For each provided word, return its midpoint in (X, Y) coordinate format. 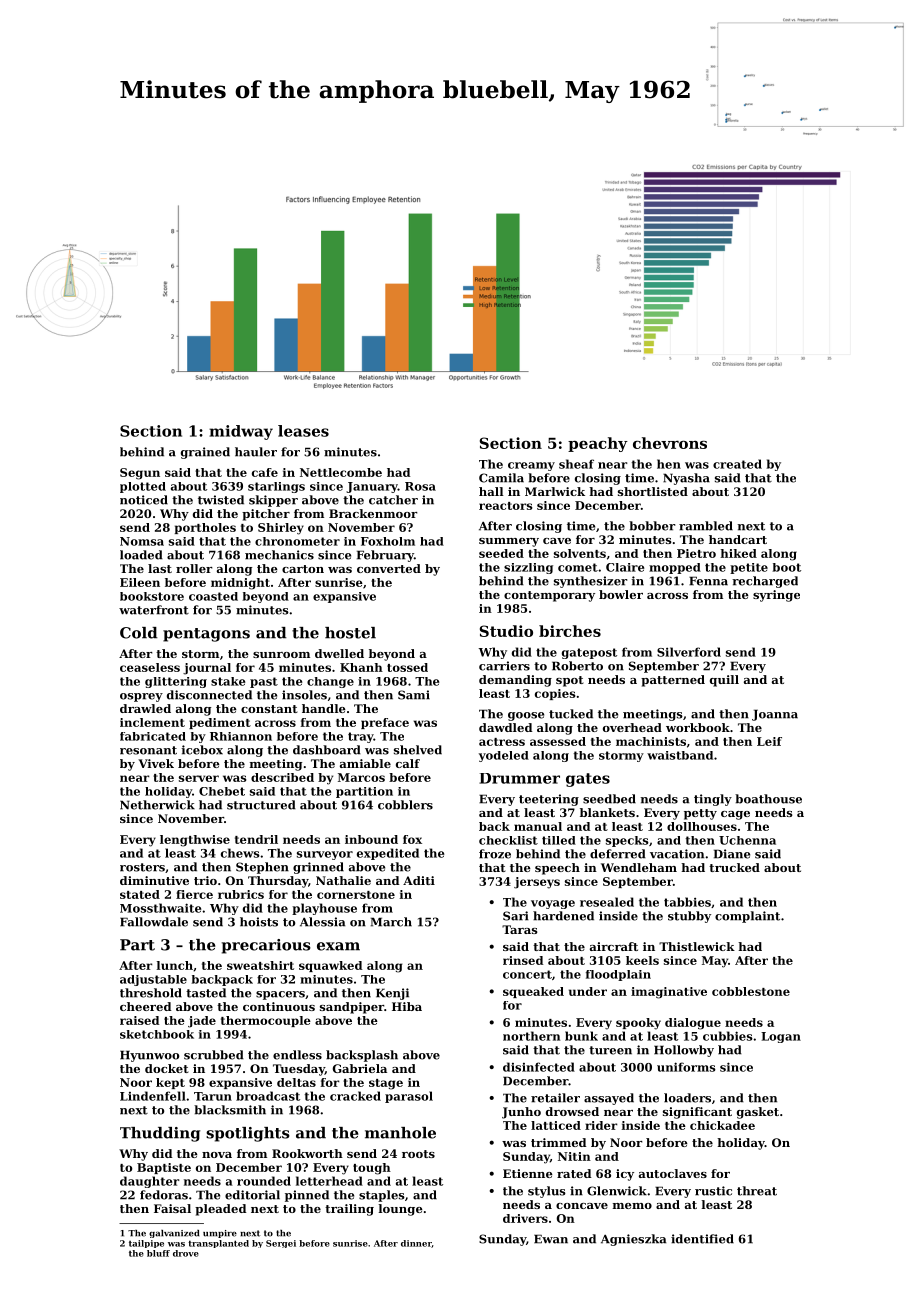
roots (418, 1154)
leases (303, 431)
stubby (689, 917)
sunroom (281, 655)
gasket (758, 1113)
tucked (571, 714)
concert (527, 974)
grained (205, 453)
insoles (304, 695)
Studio (506, 631)
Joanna (775, 715)
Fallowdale (154, 922)
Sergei (281, 1244)
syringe (776, 596)
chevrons (670, 443)
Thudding (160, 1134)
